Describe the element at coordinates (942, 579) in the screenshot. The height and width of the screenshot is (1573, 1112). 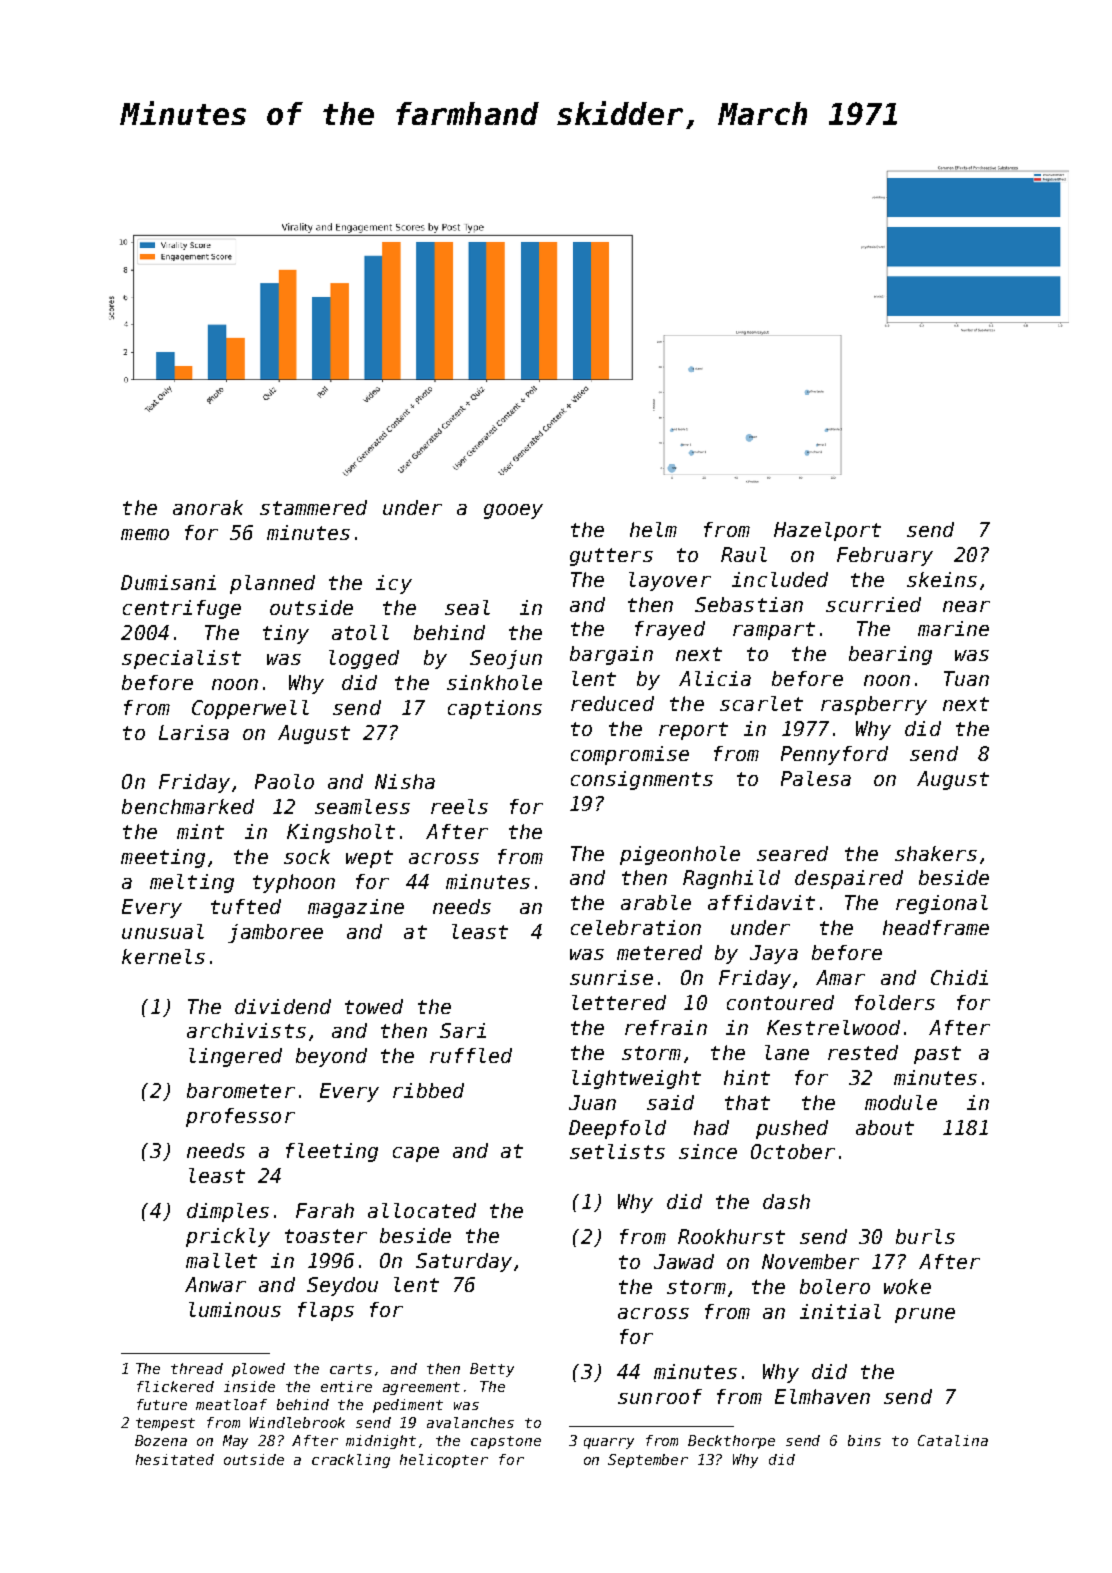
I see `skeins` at that location.
